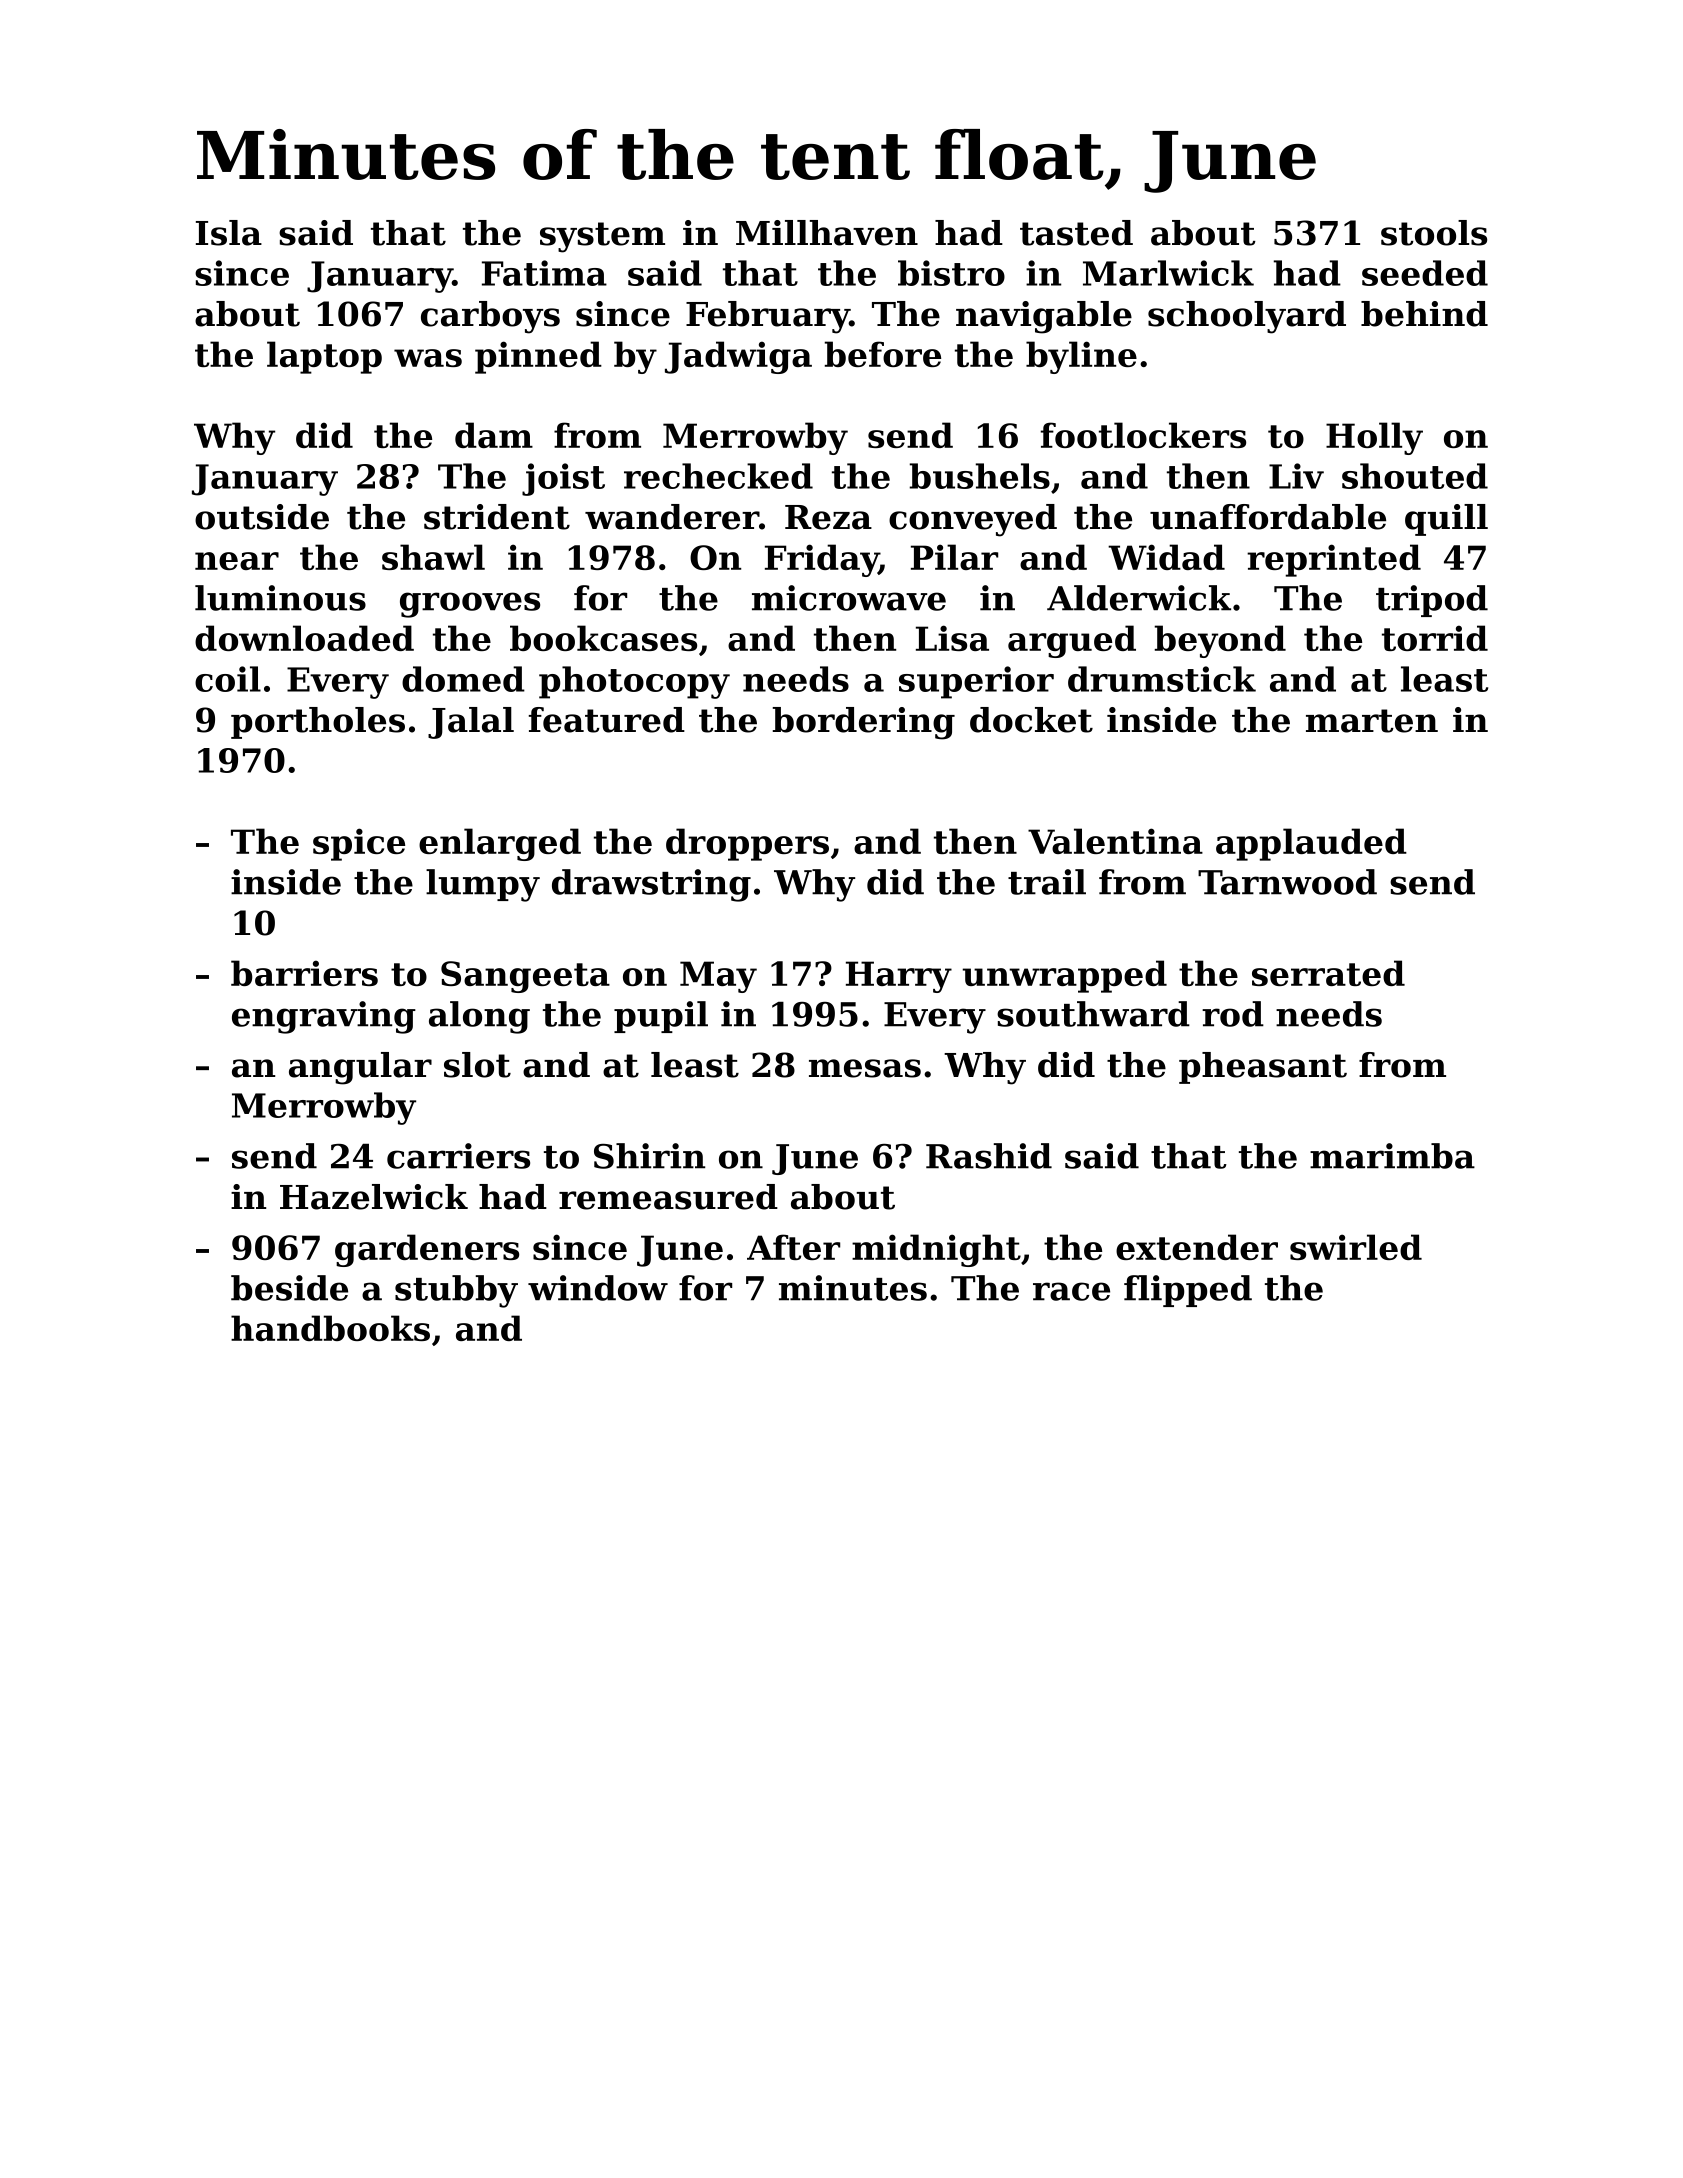 This screenshot has width=1683, height=2178. What do you see at coordinates (229, 233) in the screenshot?
I see `Isla` at bounding box center [229, 233].
